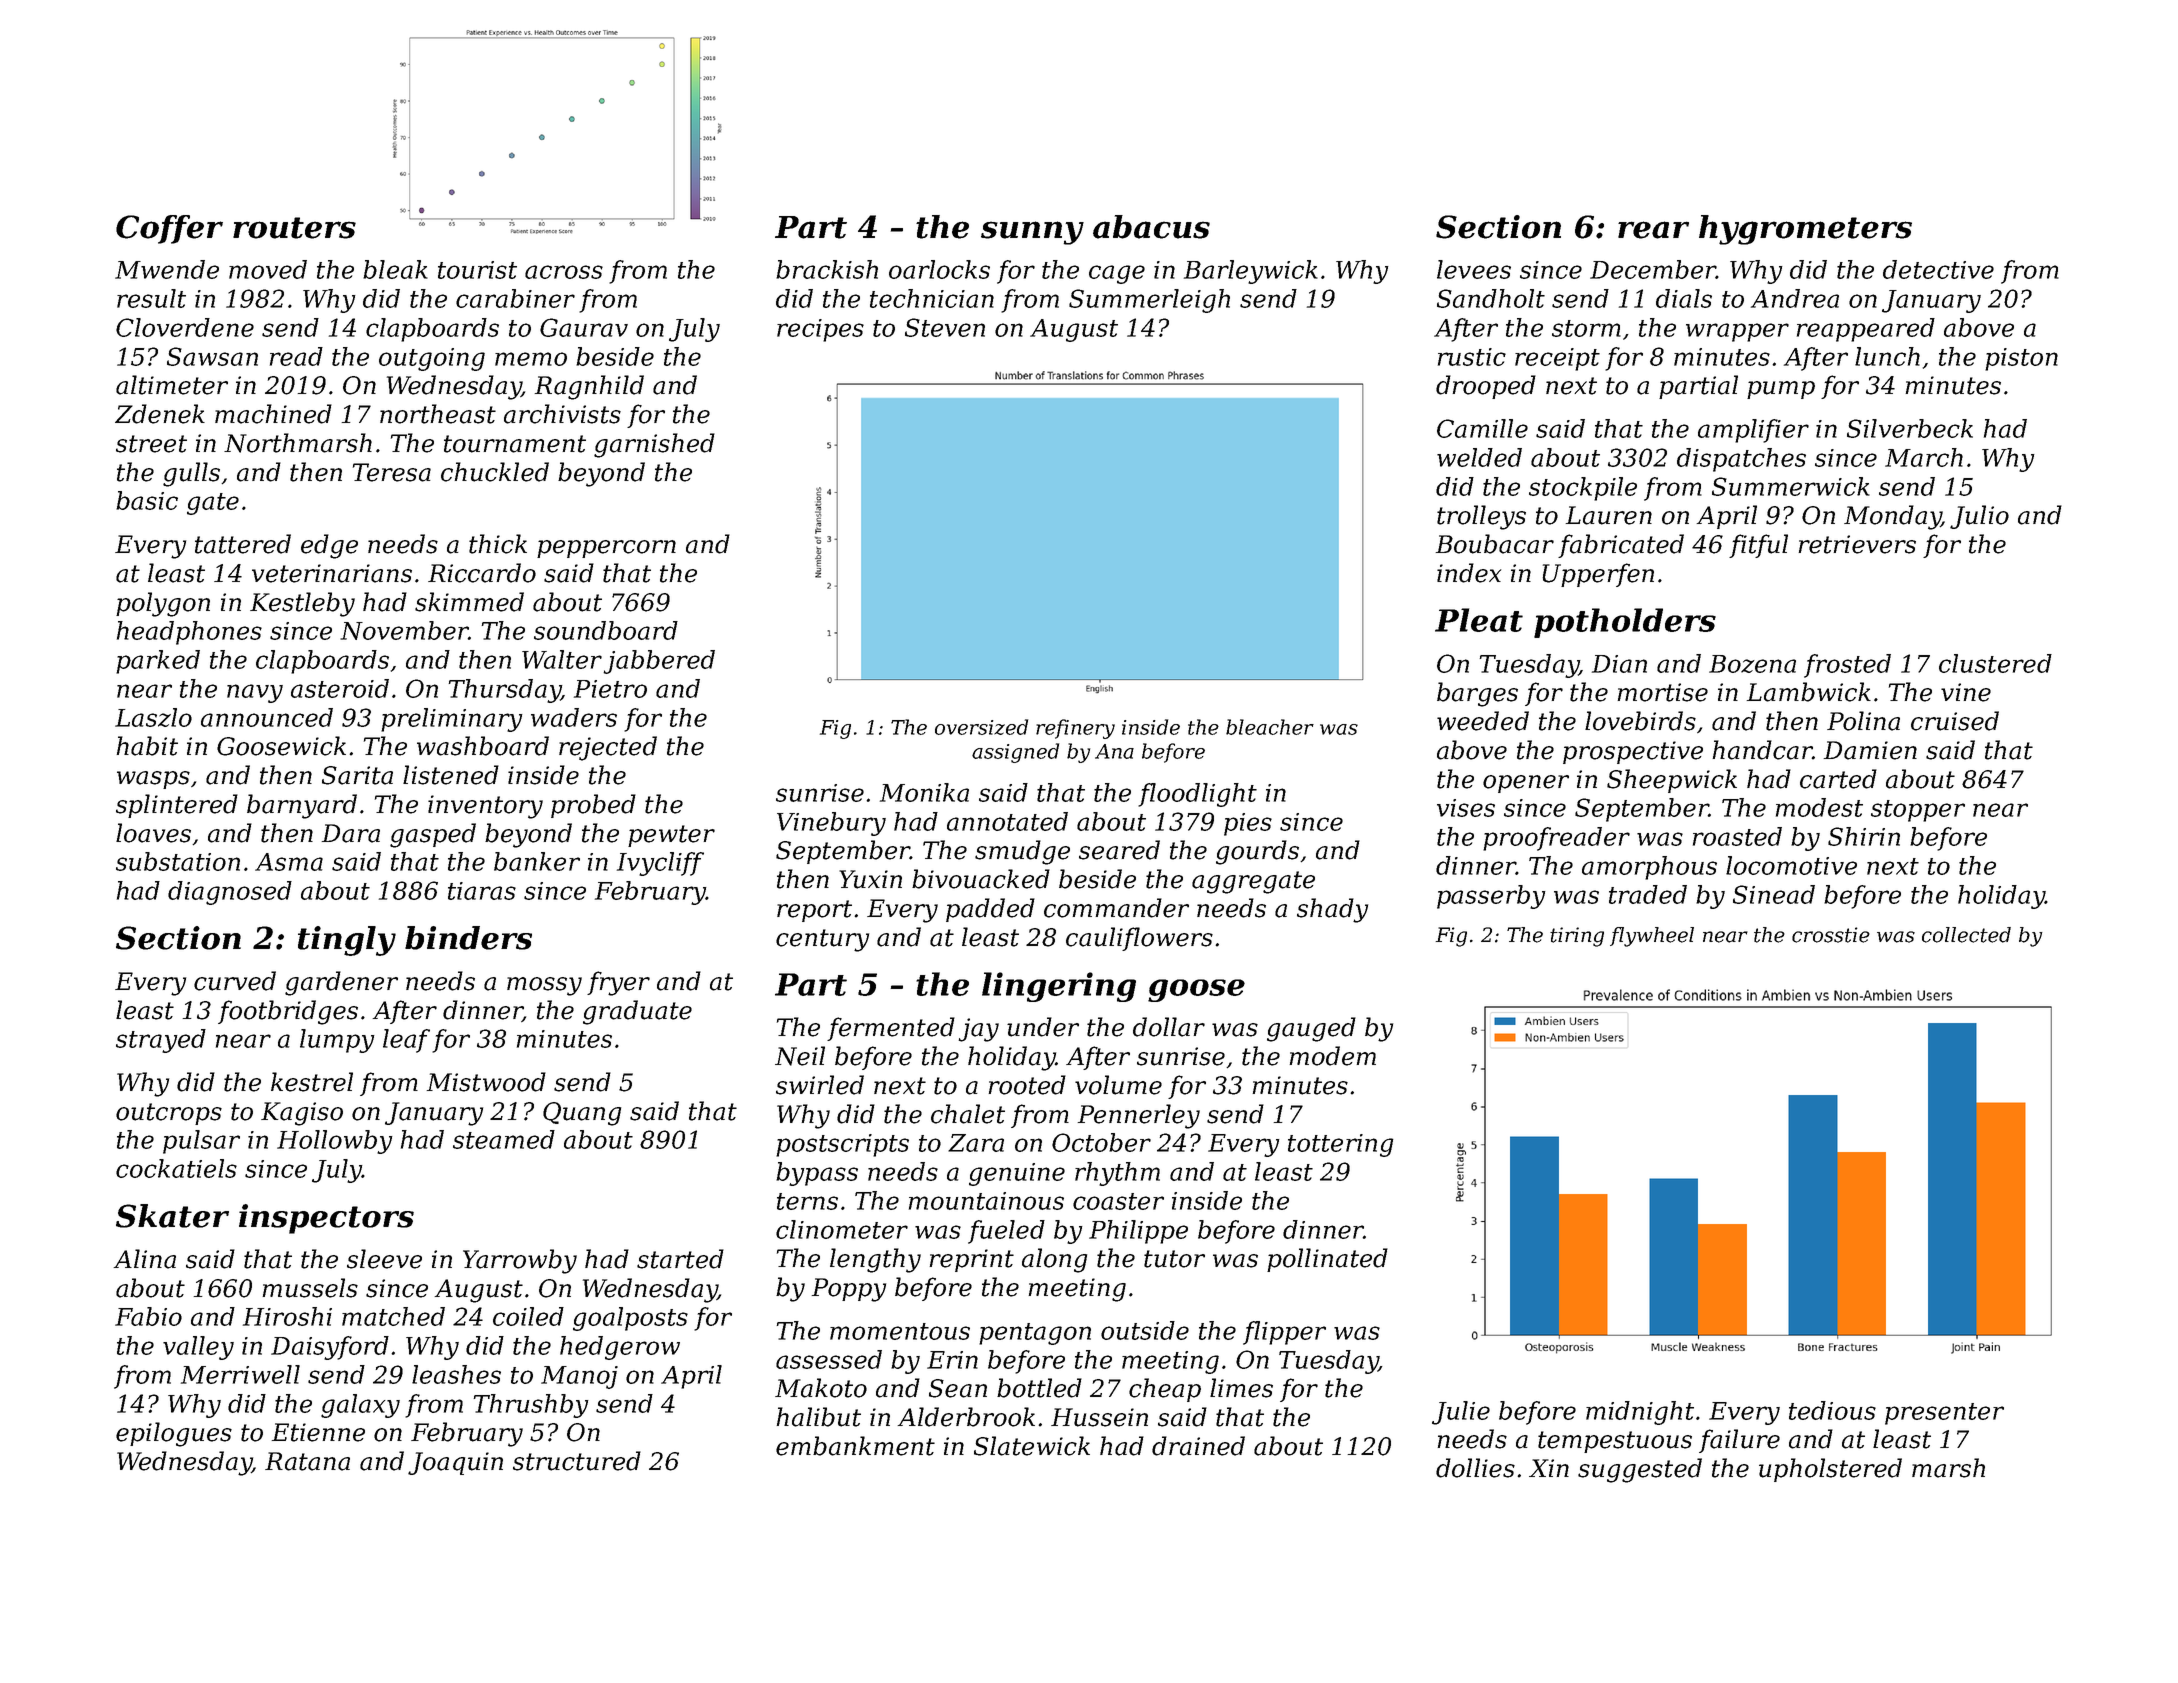 This screenshot has width=2178, height=1683. I want to click on presenter, so click(1944, 1414).
